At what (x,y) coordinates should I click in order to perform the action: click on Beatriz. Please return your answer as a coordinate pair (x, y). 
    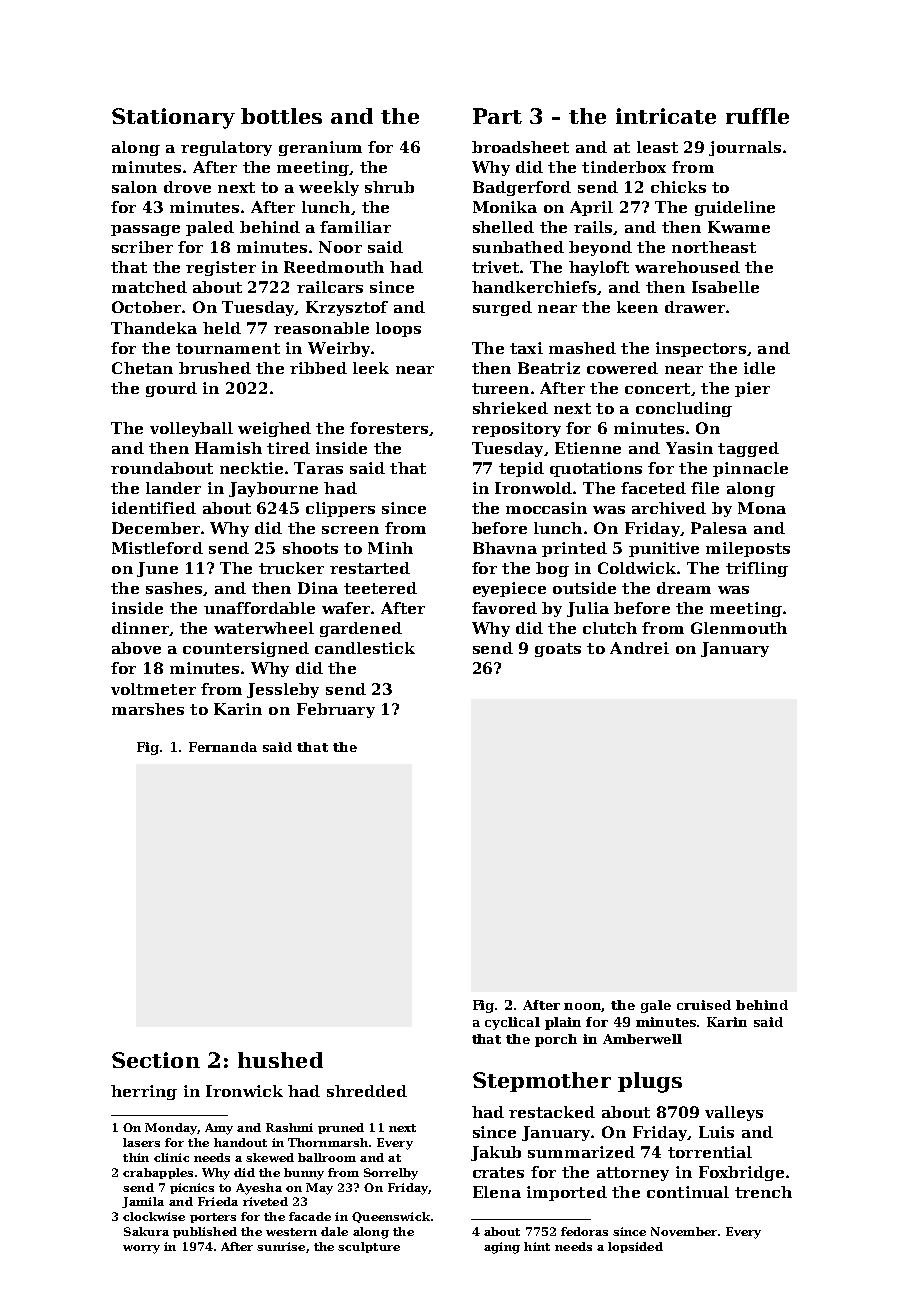
    Looking at the image, I should click on (549, 368).
